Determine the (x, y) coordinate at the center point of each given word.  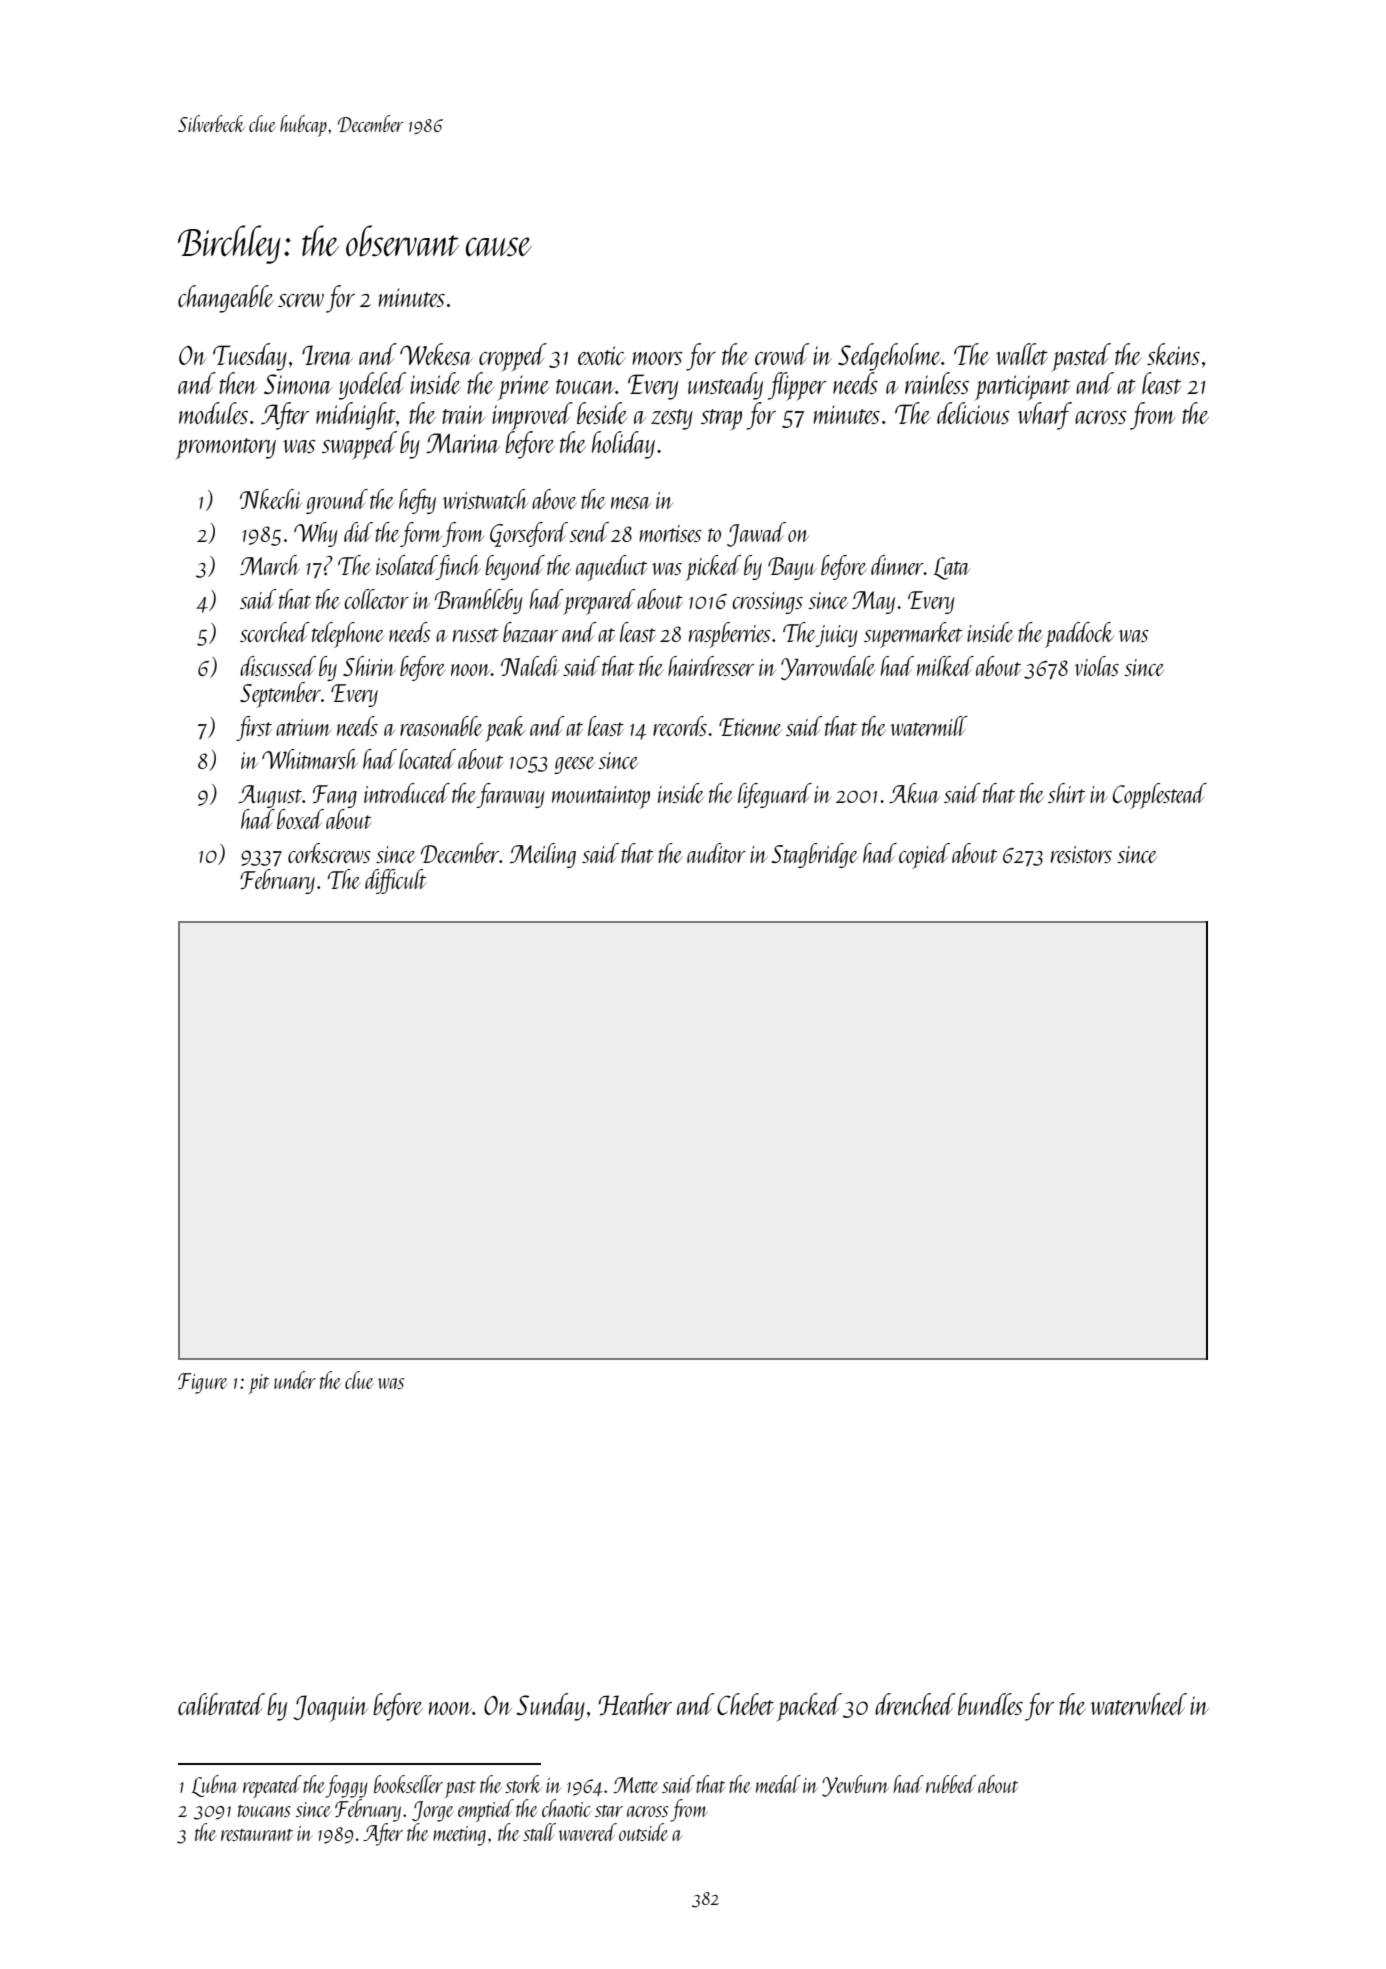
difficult (396, 881)
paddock (1079, 635)
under (295, 1380)
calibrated (221, 1704)
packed (809, 1707)
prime (523, 388)
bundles (990, 1704)
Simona (298, 384)
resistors (1081, 854)
